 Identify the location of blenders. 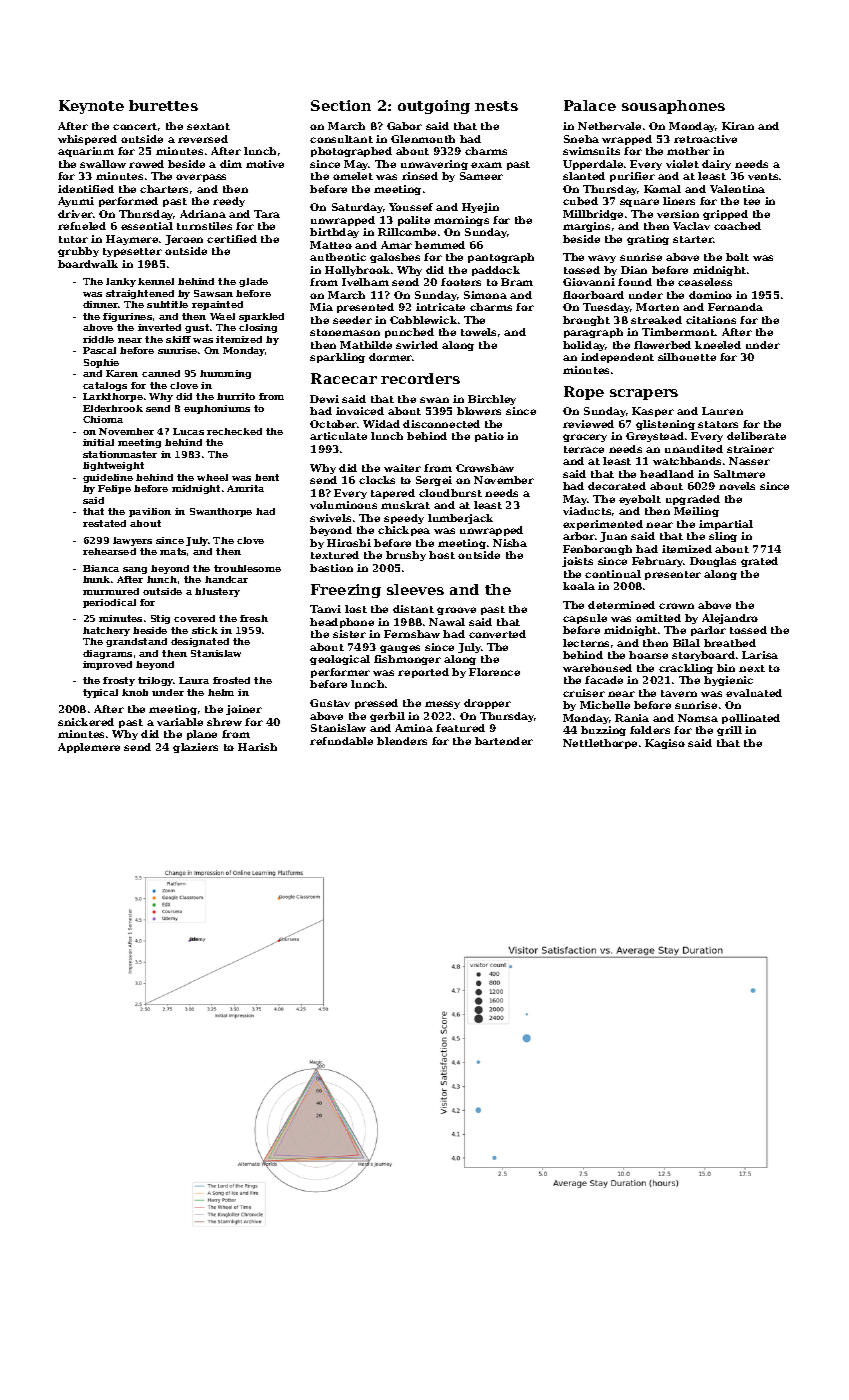
(402, 741).
